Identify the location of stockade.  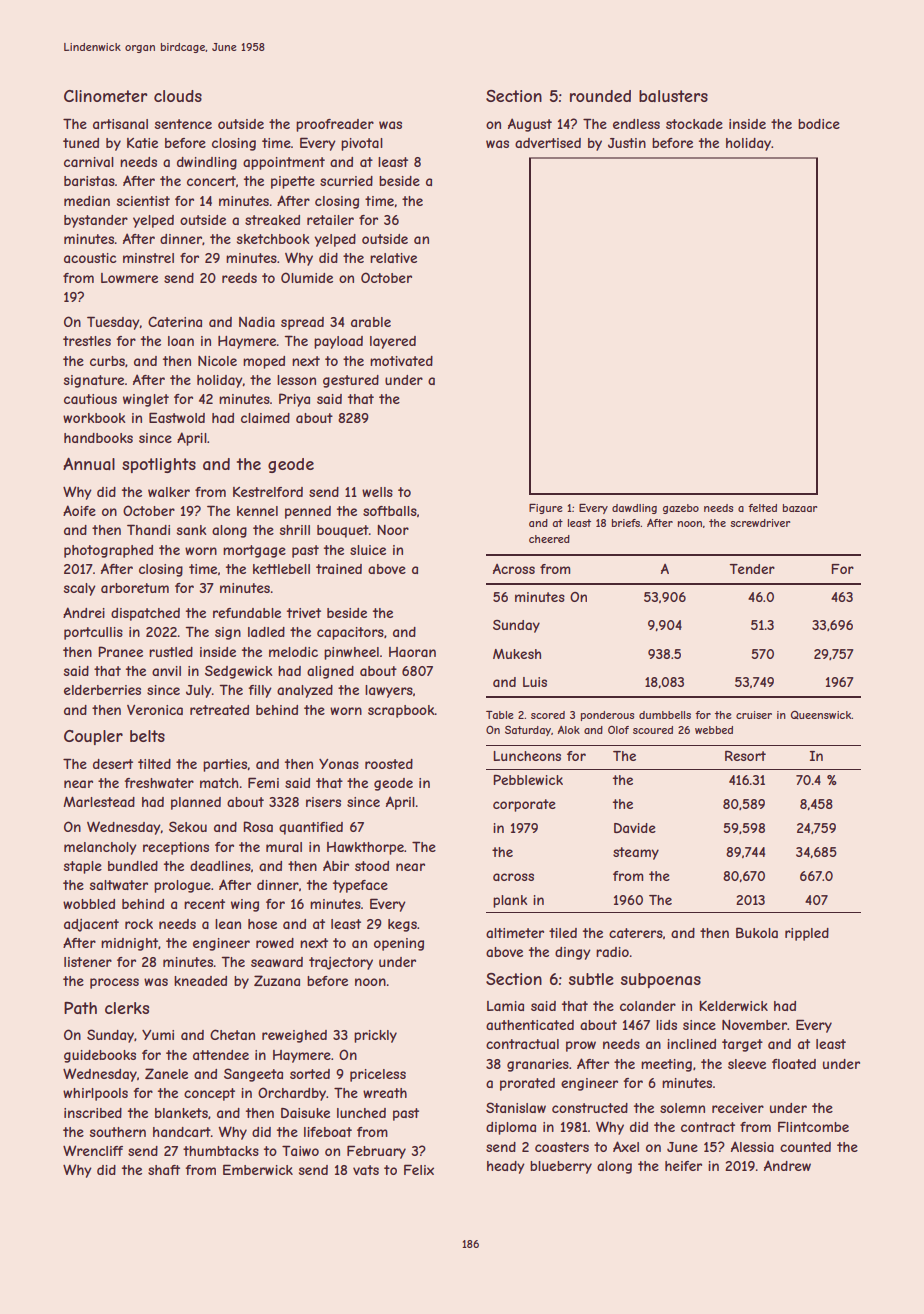
(694, 124).
